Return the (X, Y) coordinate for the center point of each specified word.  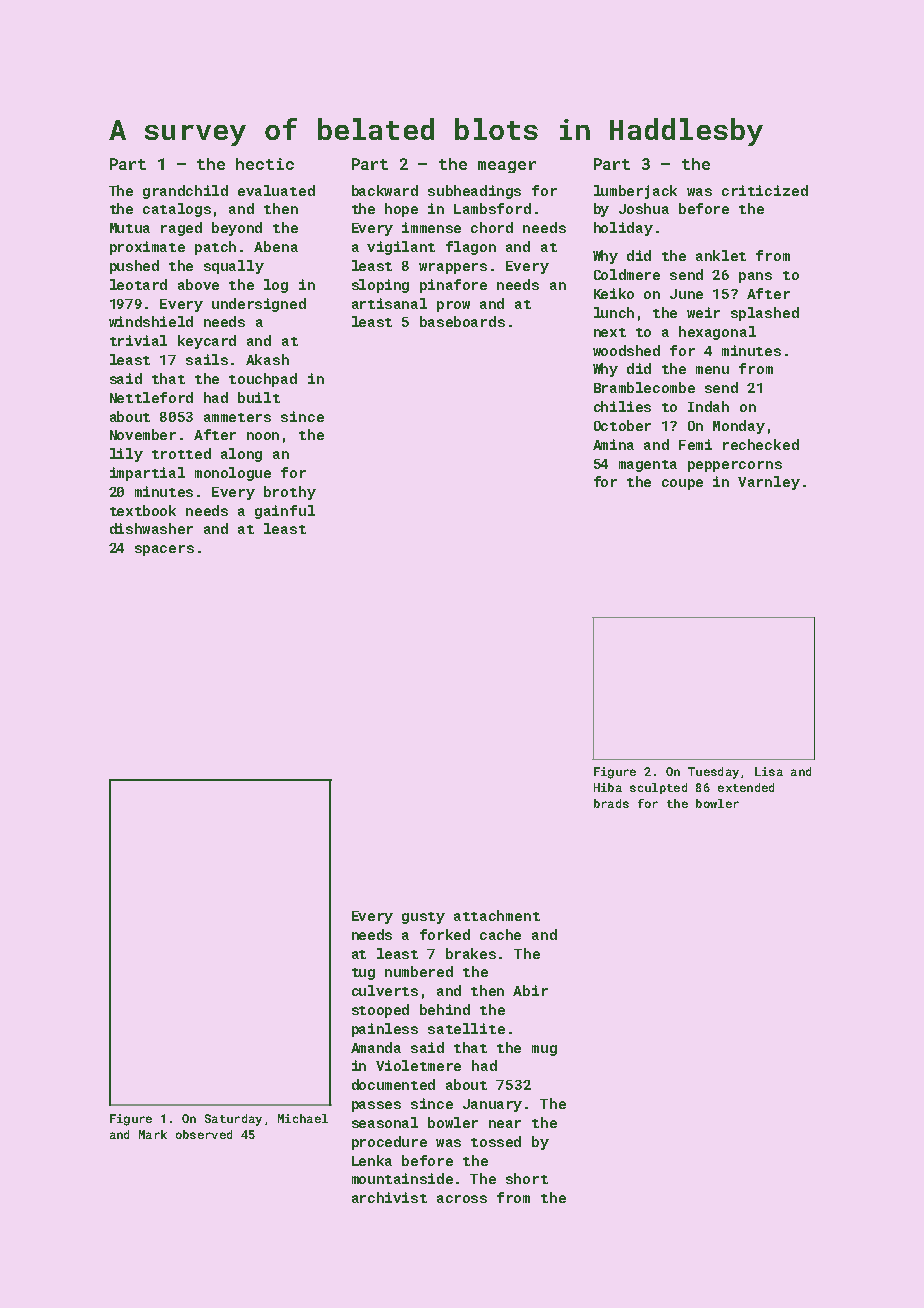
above (198, 284)
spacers (164, 550)
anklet (721, 255)
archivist (389, 1197)
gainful (285, 512)
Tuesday (713, 773)
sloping (380, 286)
